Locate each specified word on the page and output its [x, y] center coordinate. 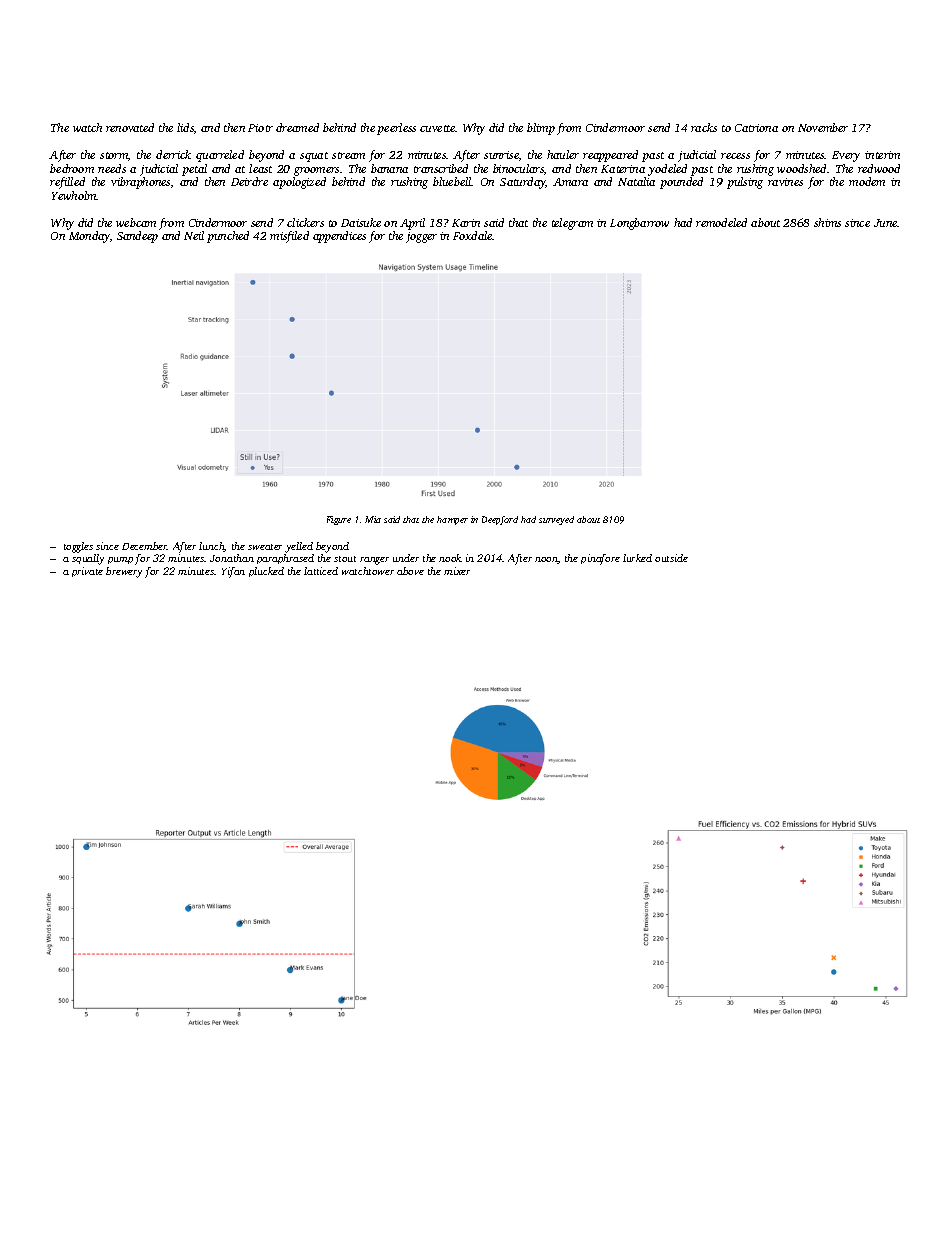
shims [827, 222]
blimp [541, 129]
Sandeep [137, 237]
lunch [212, 547]
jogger [421, 237]
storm [114, 155]
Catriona [756, 128]
